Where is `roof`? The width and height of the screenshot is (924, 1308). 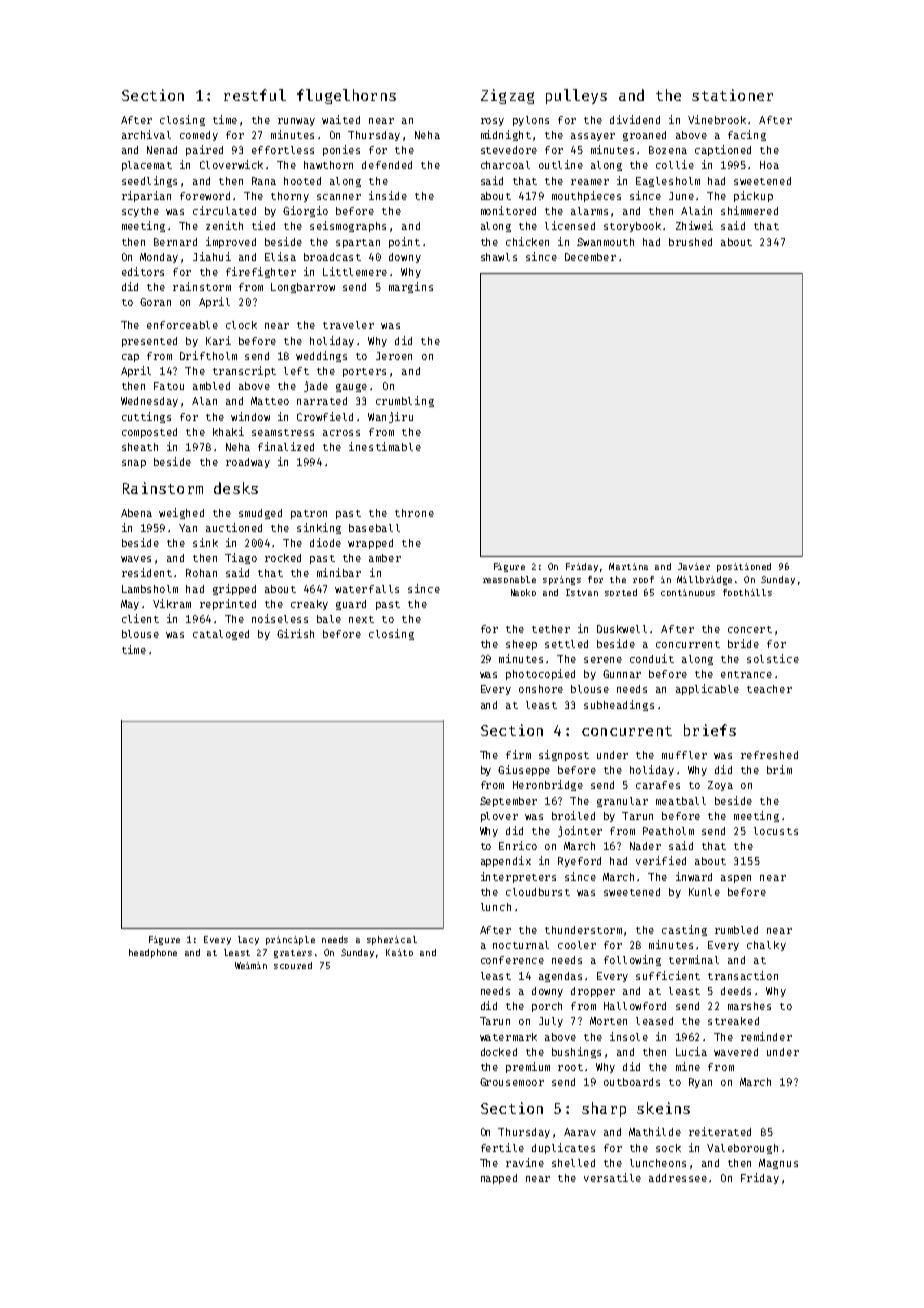
roof is located at coordinates (643, 579).
